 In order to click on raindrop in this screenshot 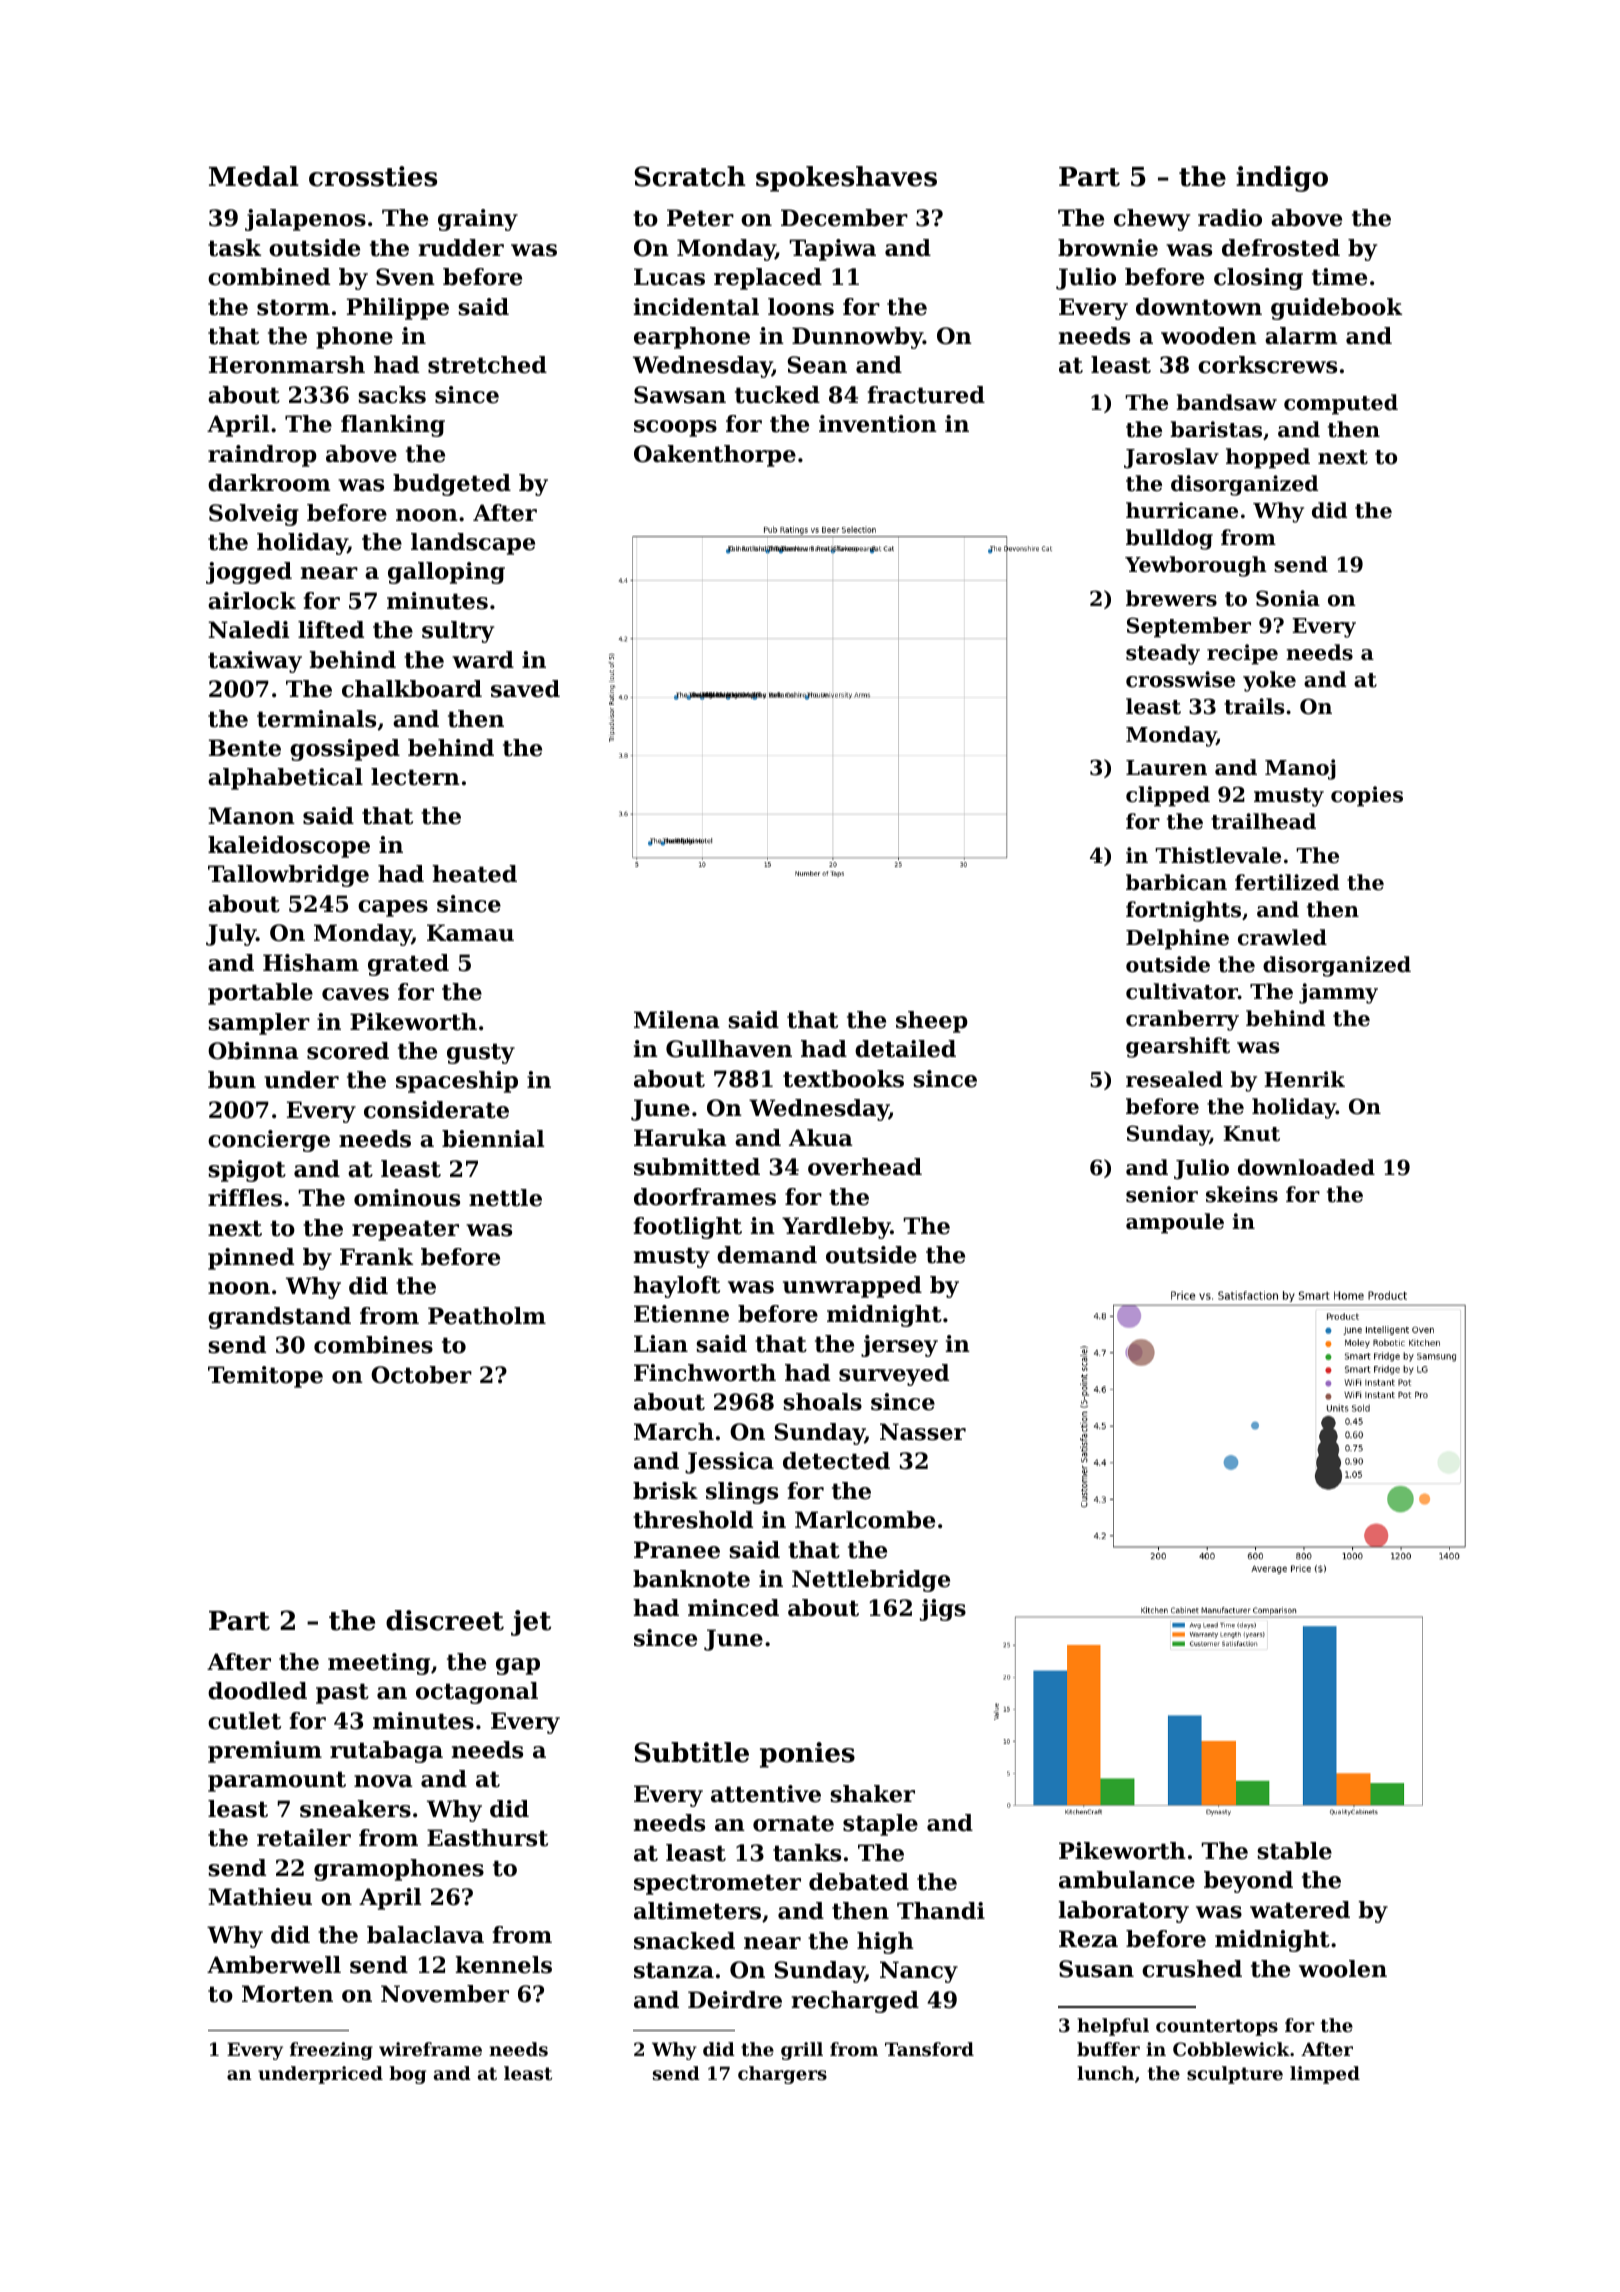, I will do `click(262, 456)`.
